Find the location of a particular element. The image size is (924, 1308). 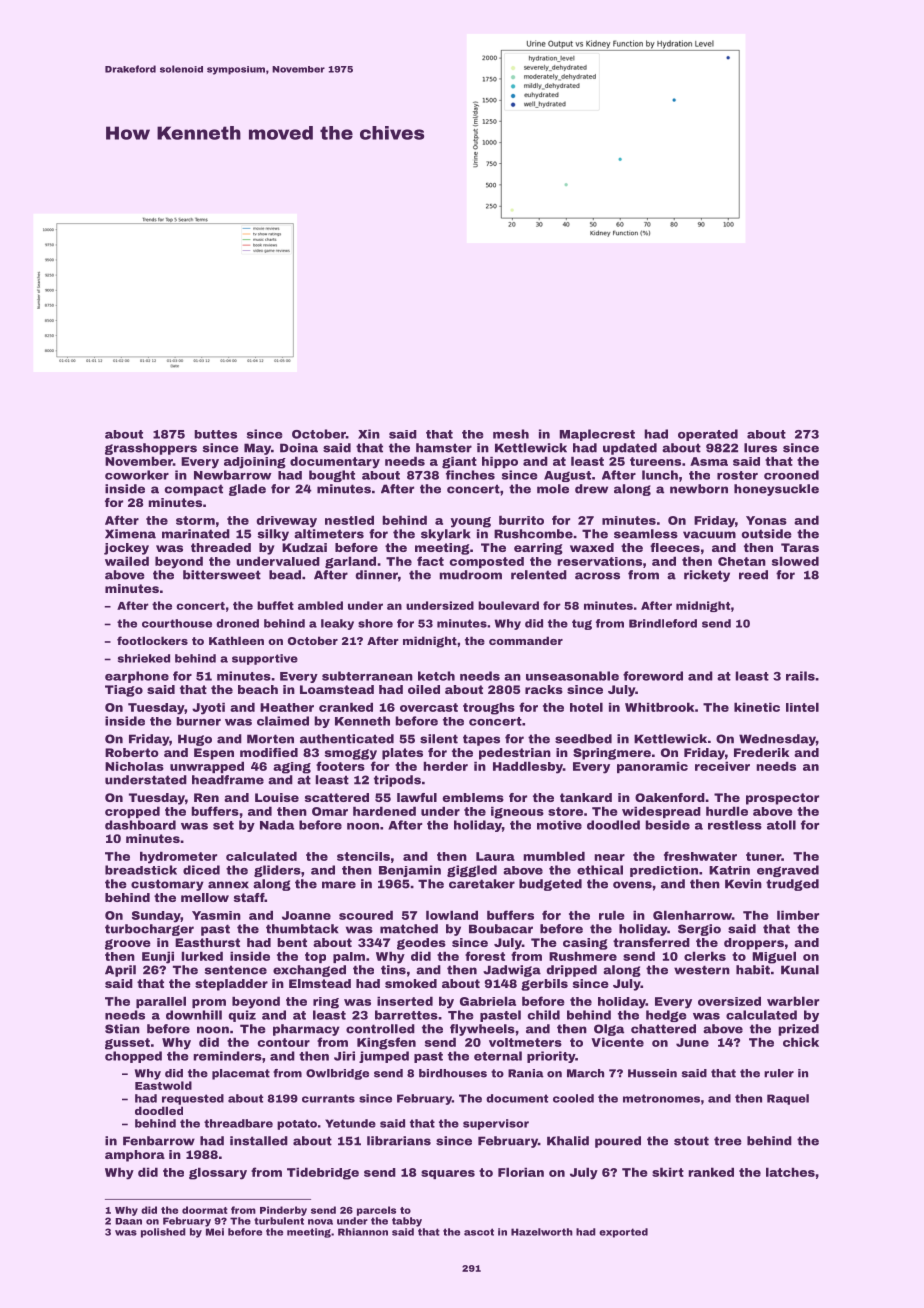

hamster is located at coordinates (444, 448).
